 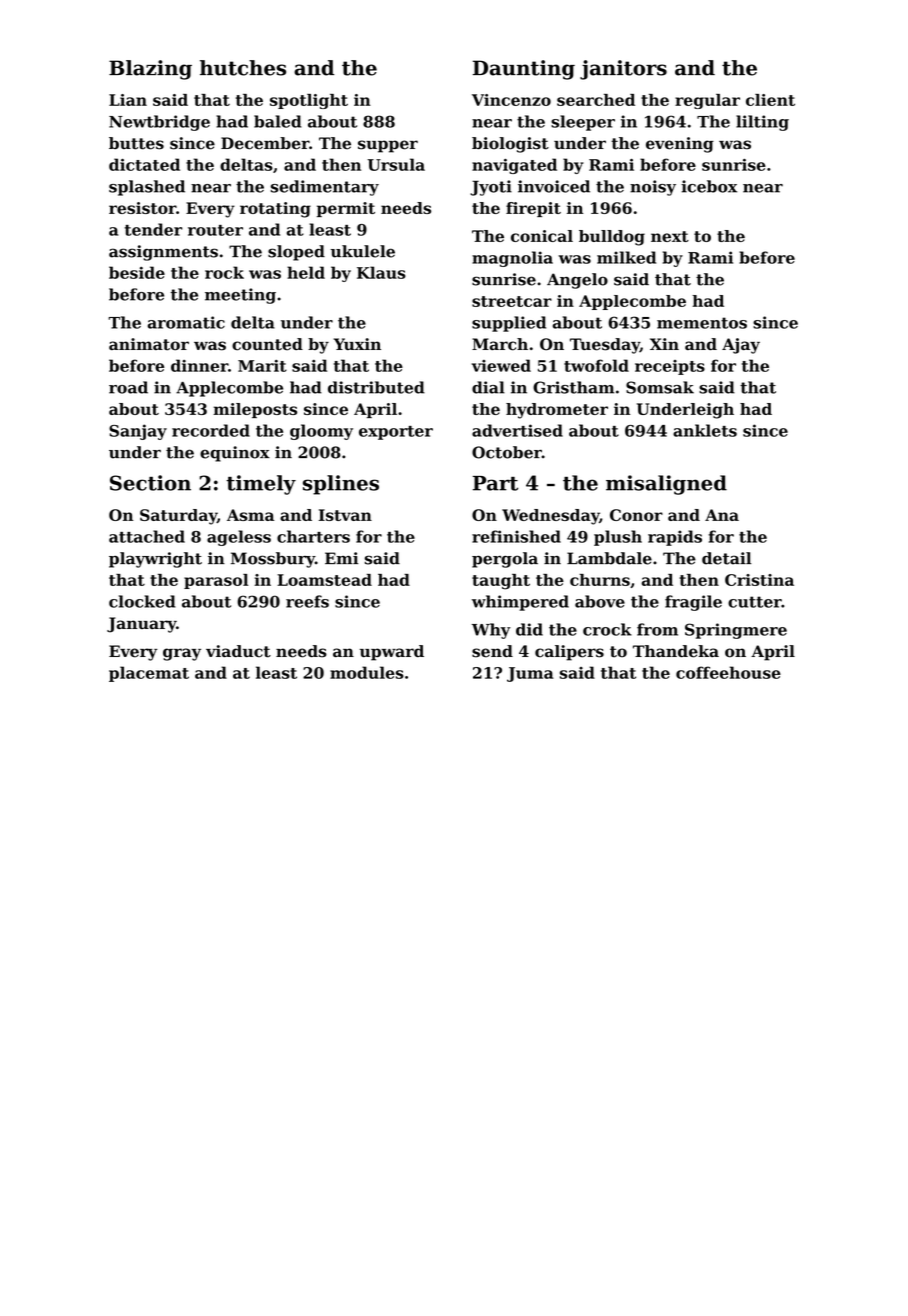 I want to click on placemat, so click(x=149, y=674).
